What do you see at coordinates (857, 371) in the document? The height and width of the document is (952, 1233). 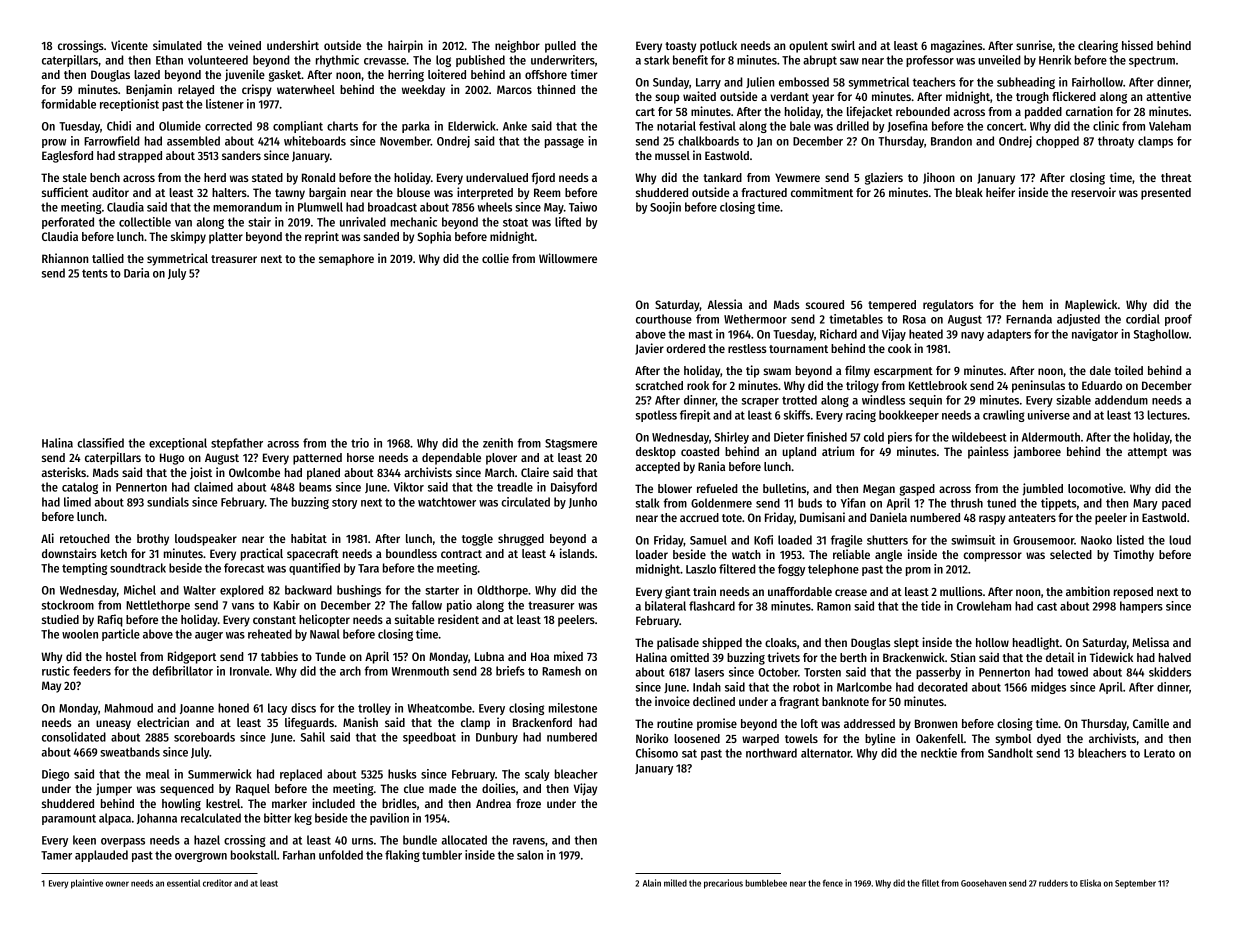 I see `filmy` at bounding box center [857, 371].
